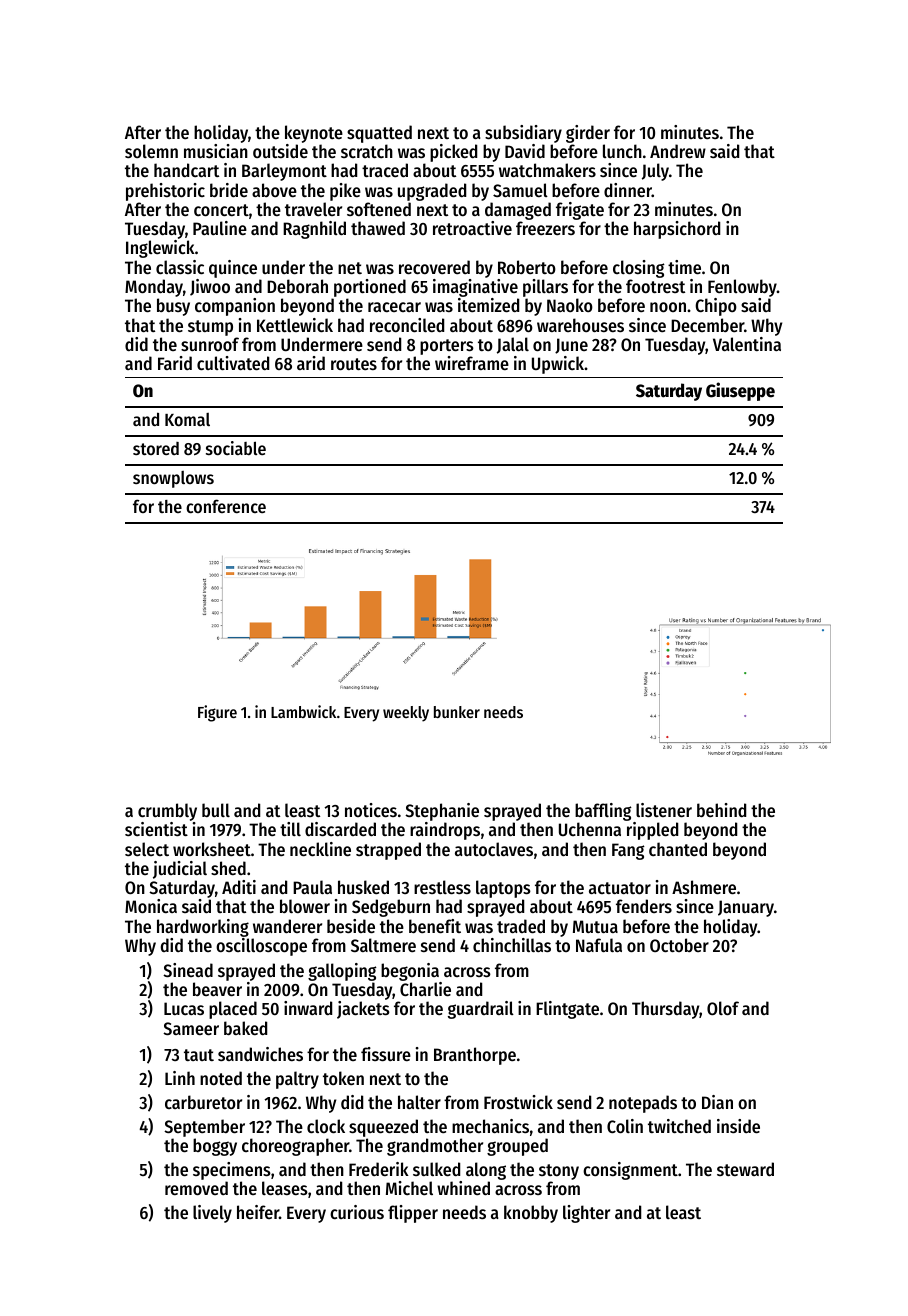  I want to click on stored, so click(156, 448).
